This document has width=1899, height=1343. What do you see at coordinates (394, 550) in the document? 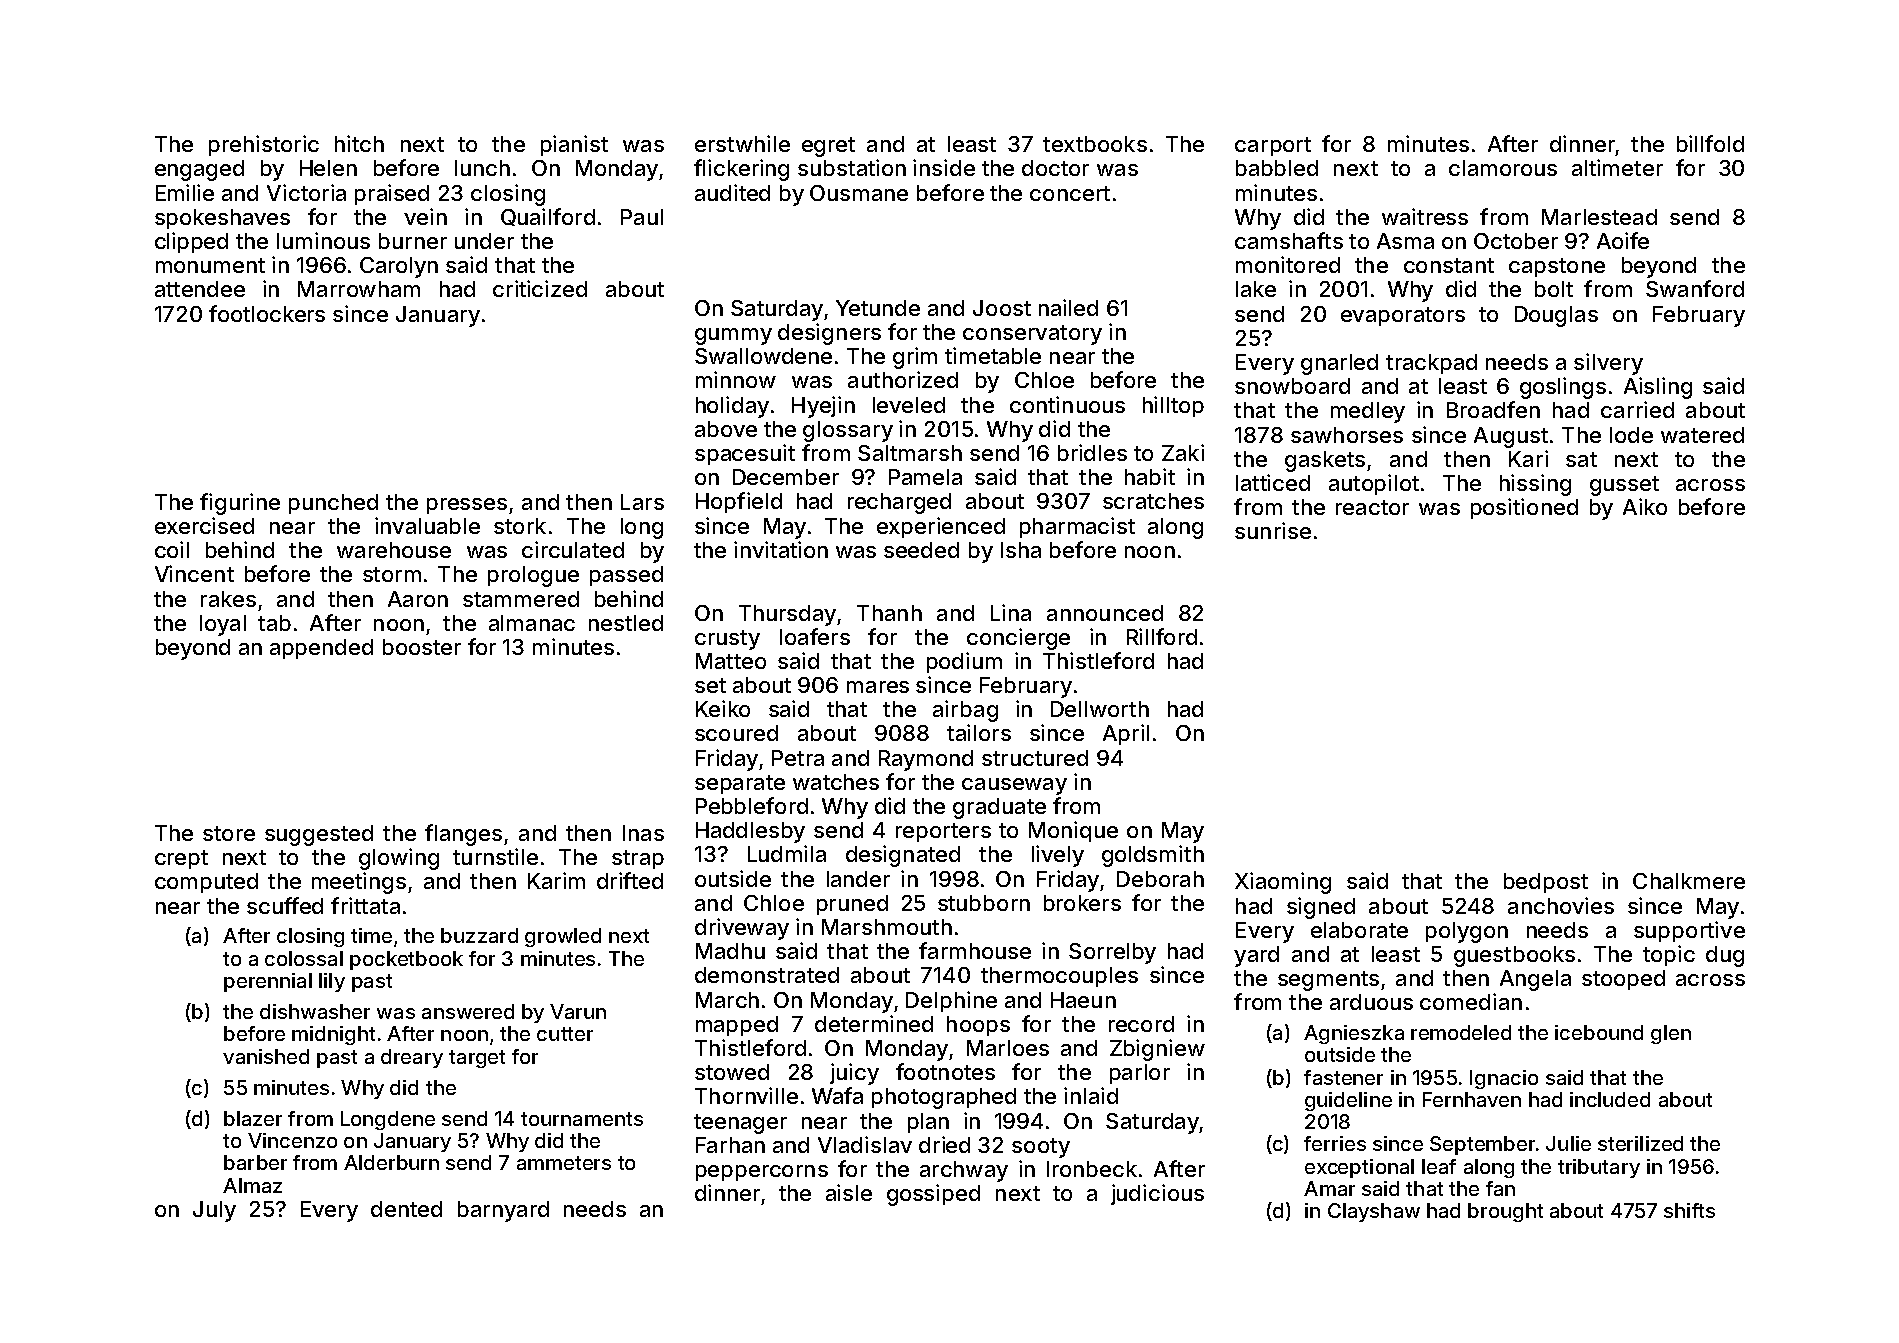
I see `warehouse` at bounding box center [394, 550].
